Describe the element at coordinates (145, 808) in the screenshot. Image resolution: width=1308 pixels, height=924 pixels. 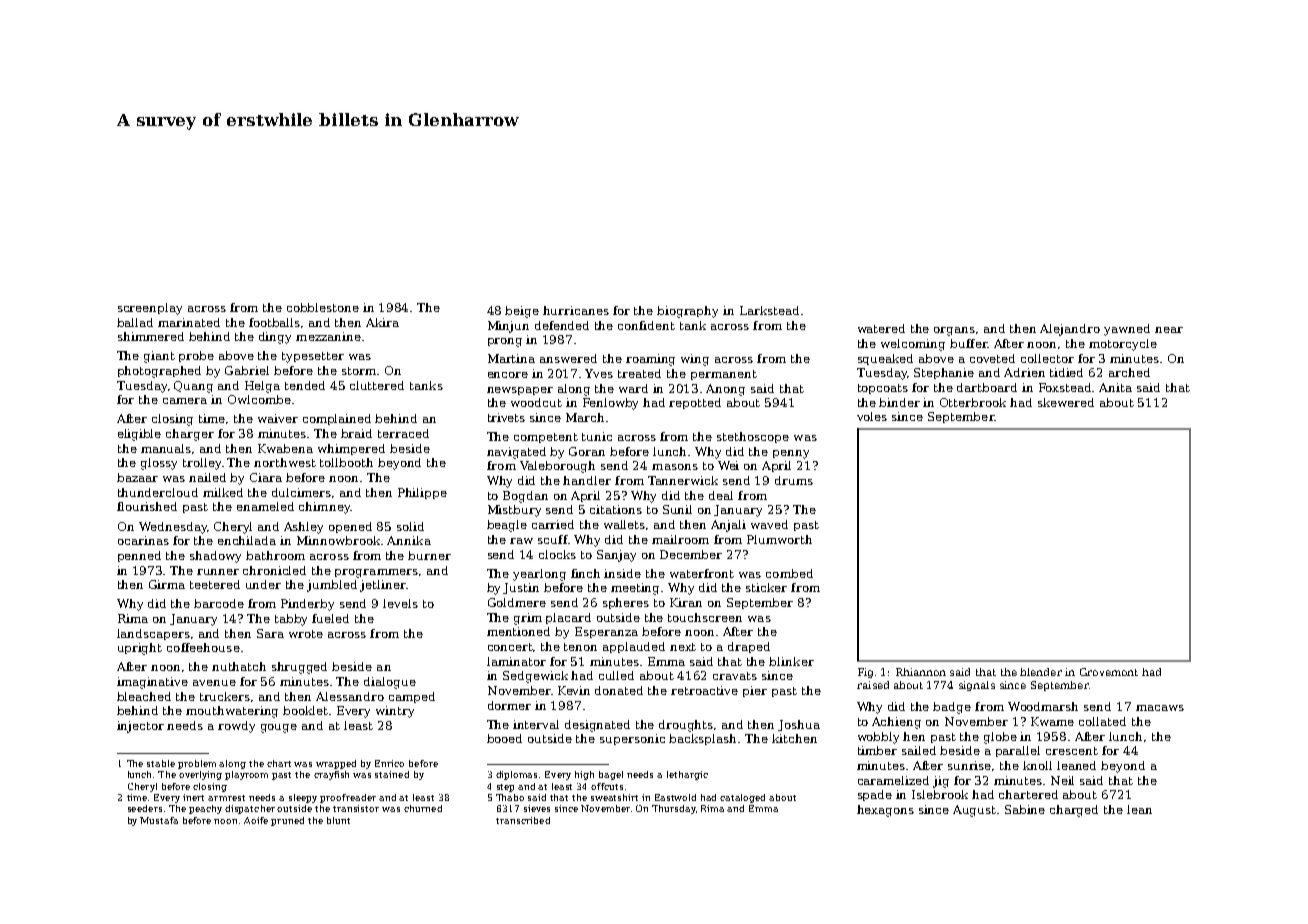
I see `seeders` at that location.
